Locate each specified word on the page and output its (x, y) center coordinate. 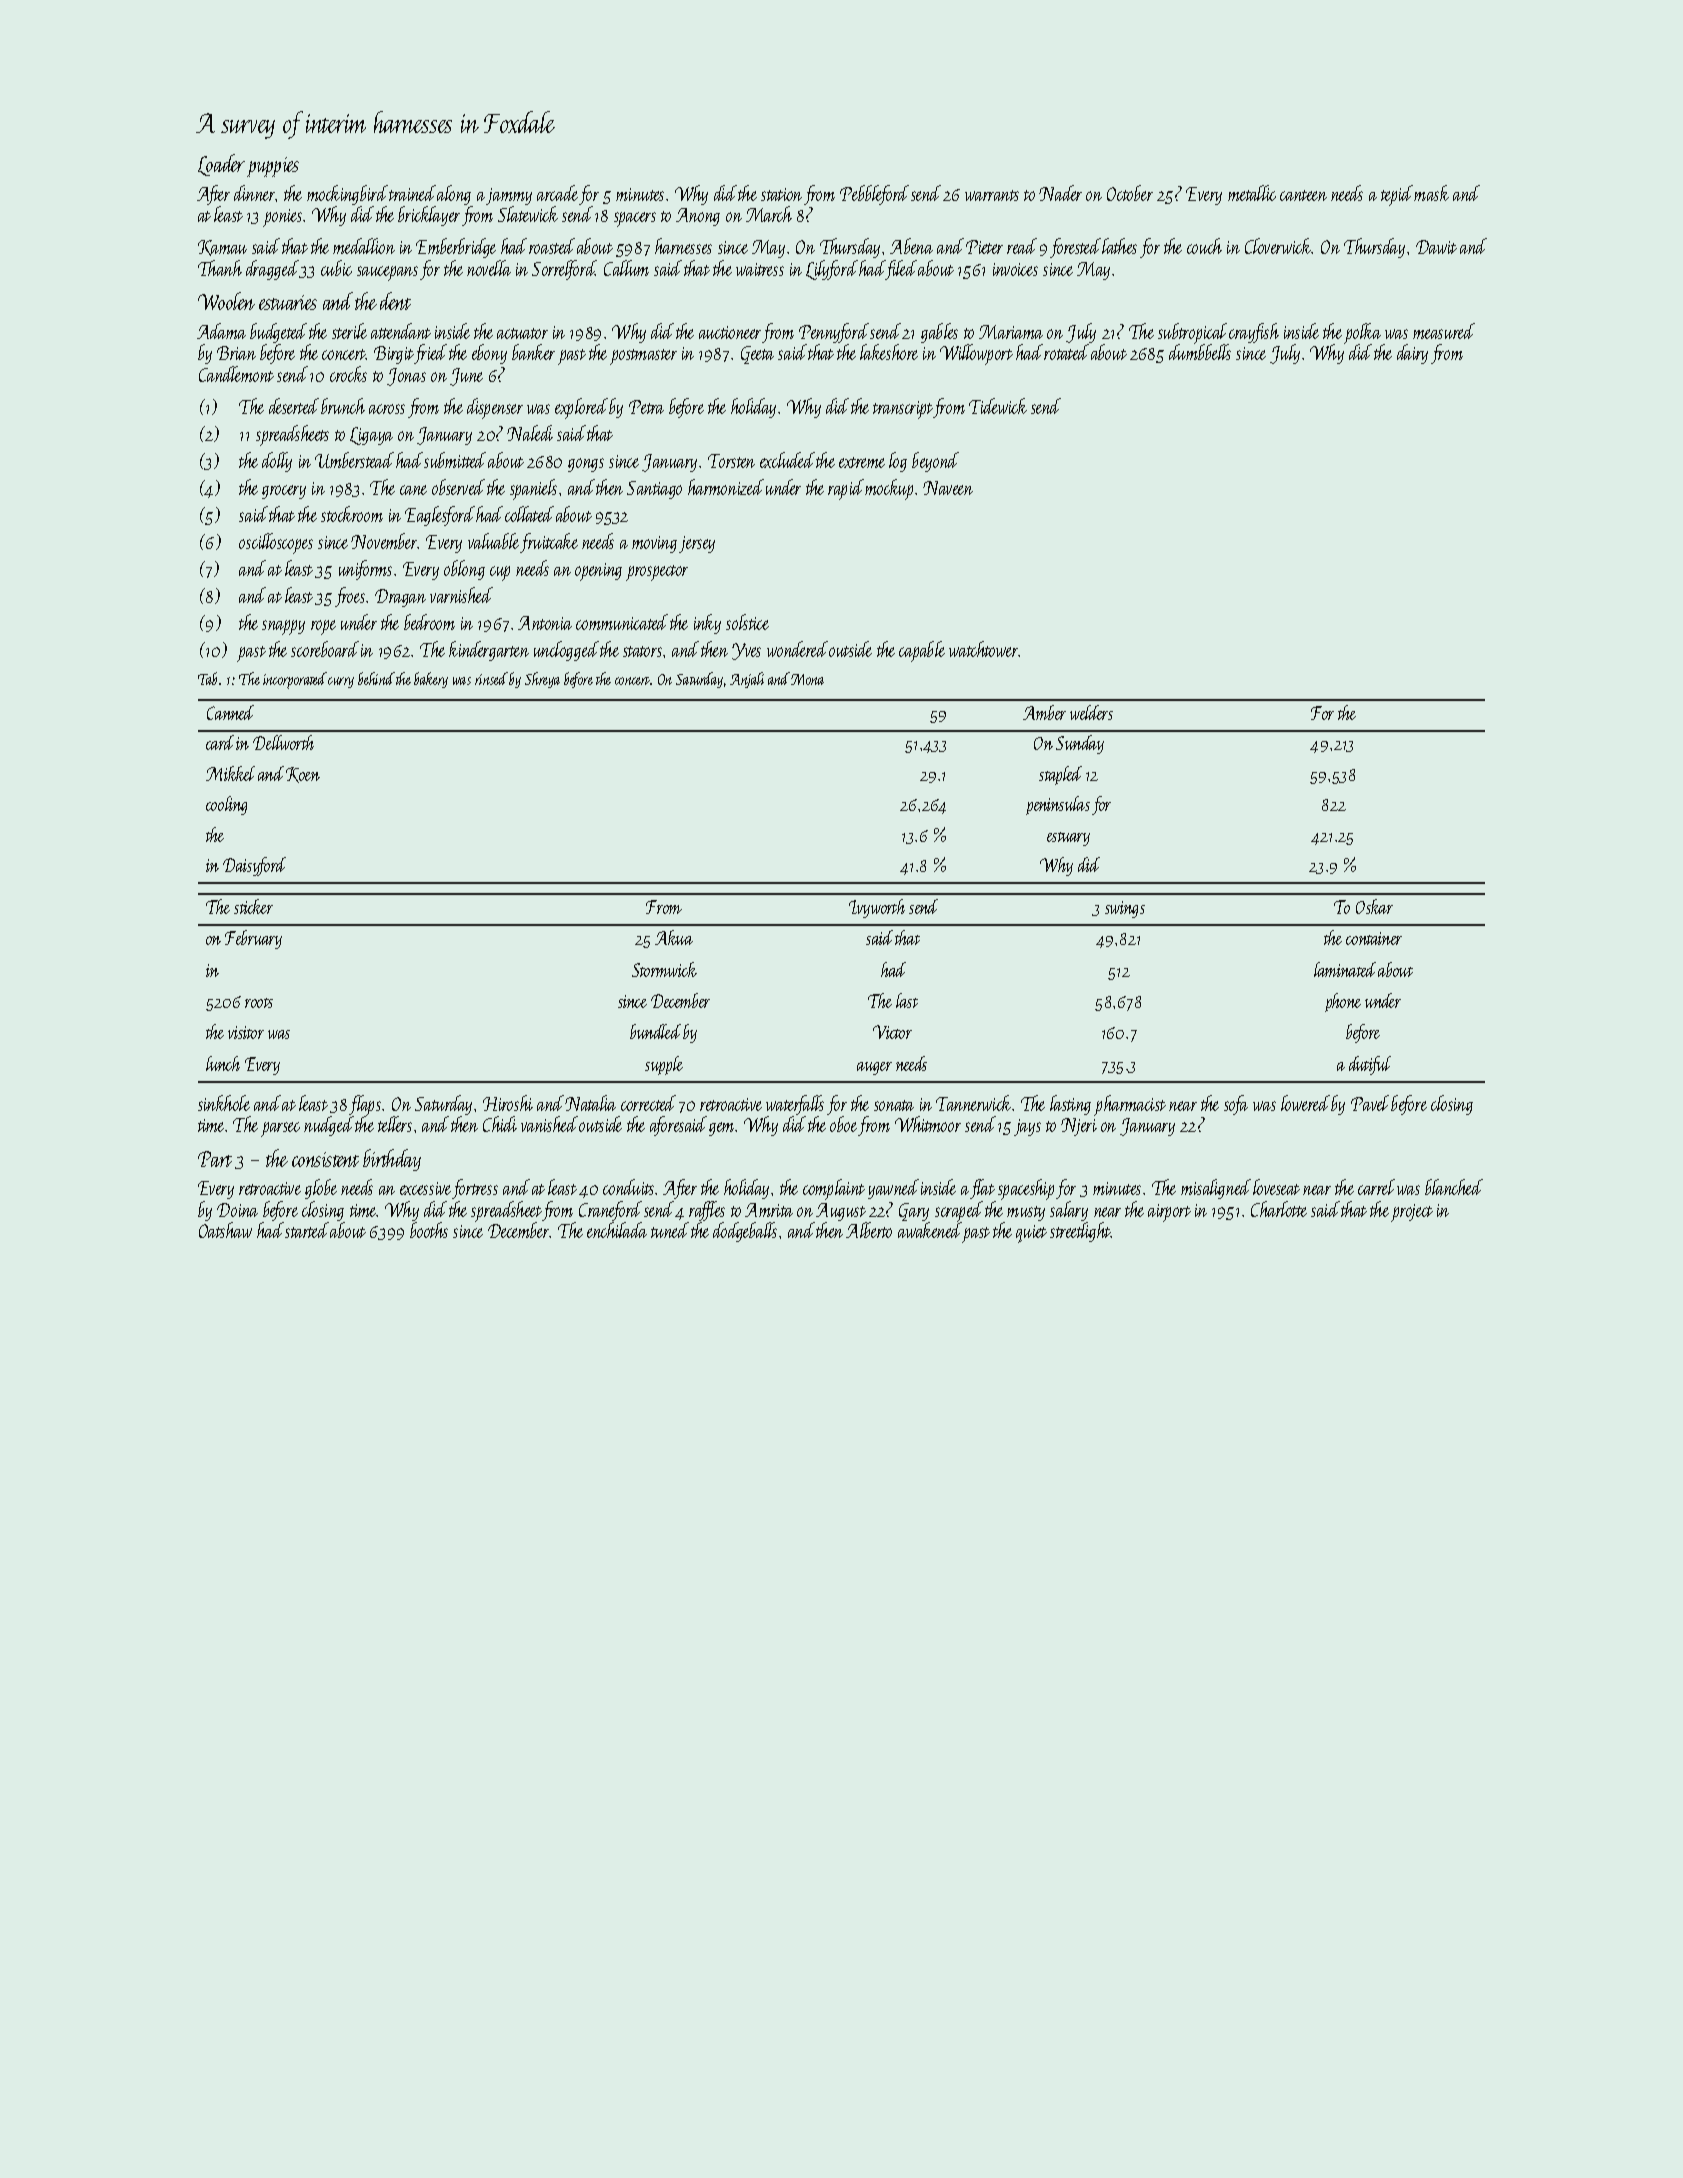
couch (1204, 246)
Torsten (731, 461)
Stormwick (664, 969)
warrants (992, 195)
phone (1343, 1002)
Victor (892, 1032)
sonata (894, 1105)
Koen (303, 775)
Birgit (394, 355)
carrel (1376, 1187)
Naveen (948, 488)
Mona (807, 679)
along (454, 195)
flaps (365, 1105)
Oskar (1374, 906)
